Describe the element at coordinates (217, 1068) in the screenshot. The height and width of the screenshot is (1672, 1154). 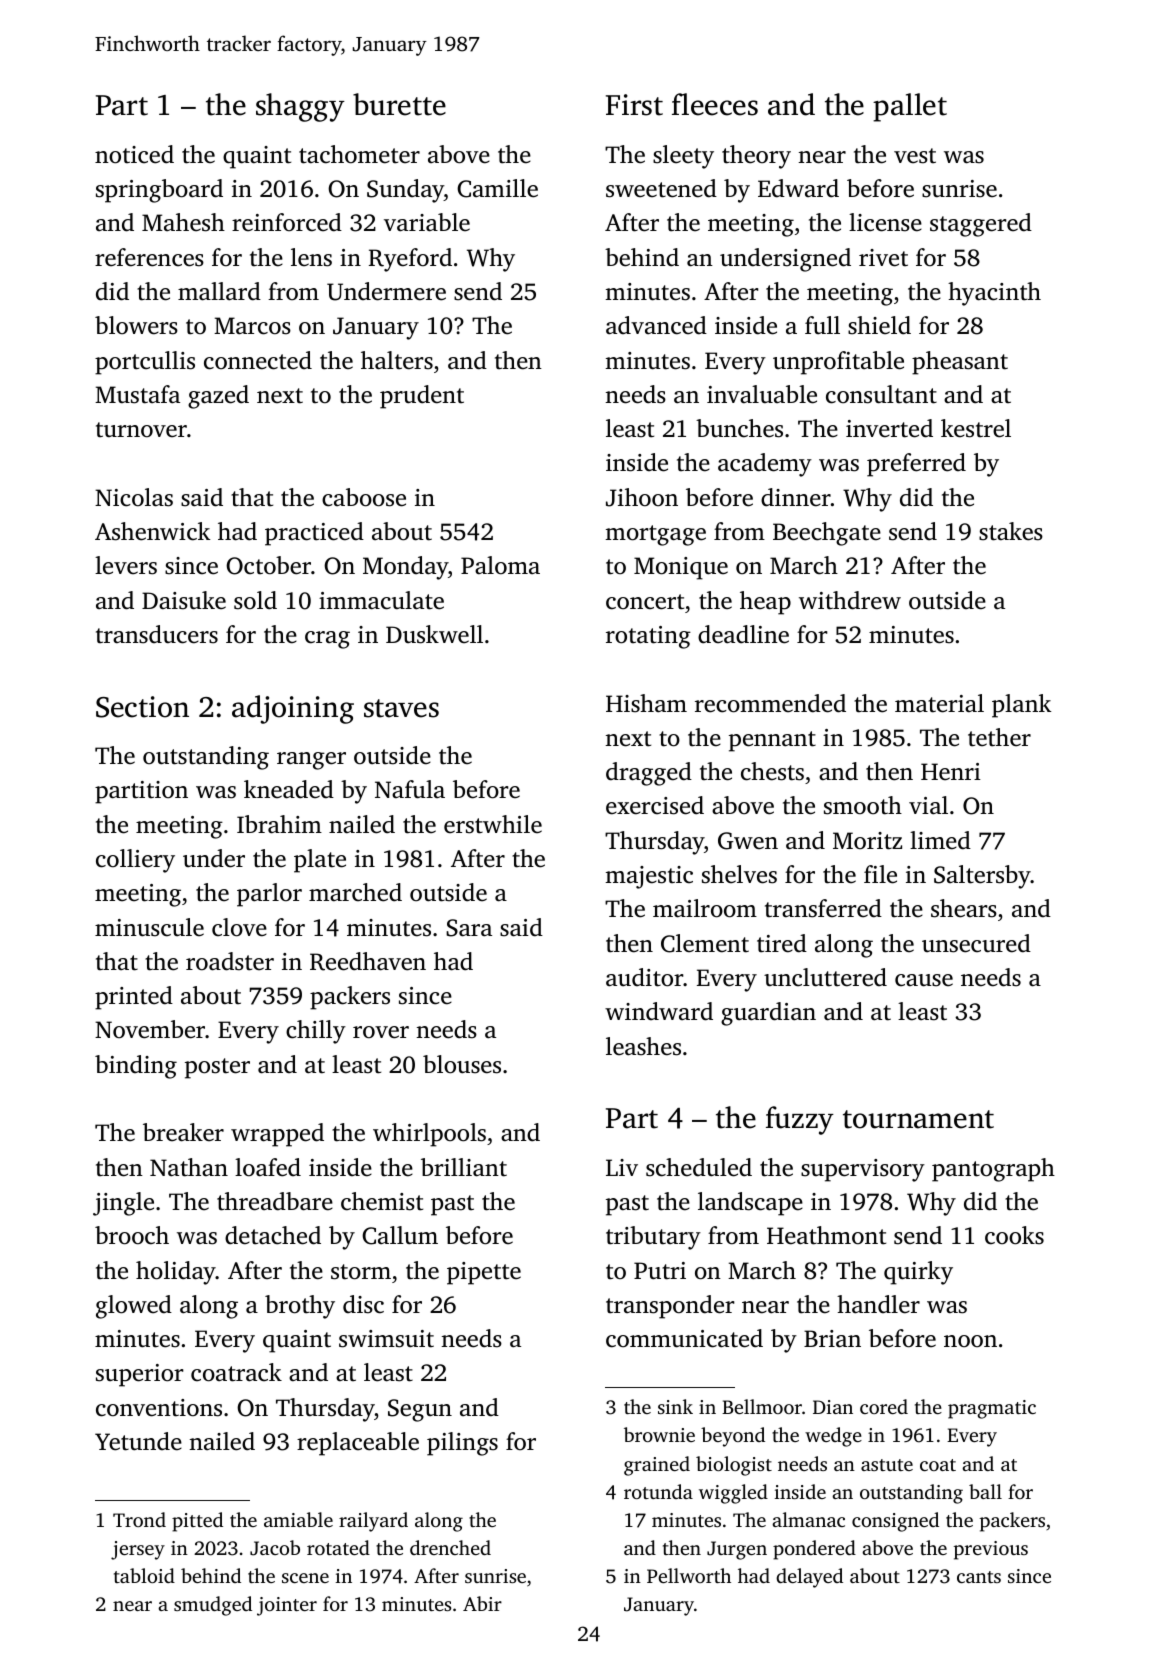
I see `poster` at that location.
